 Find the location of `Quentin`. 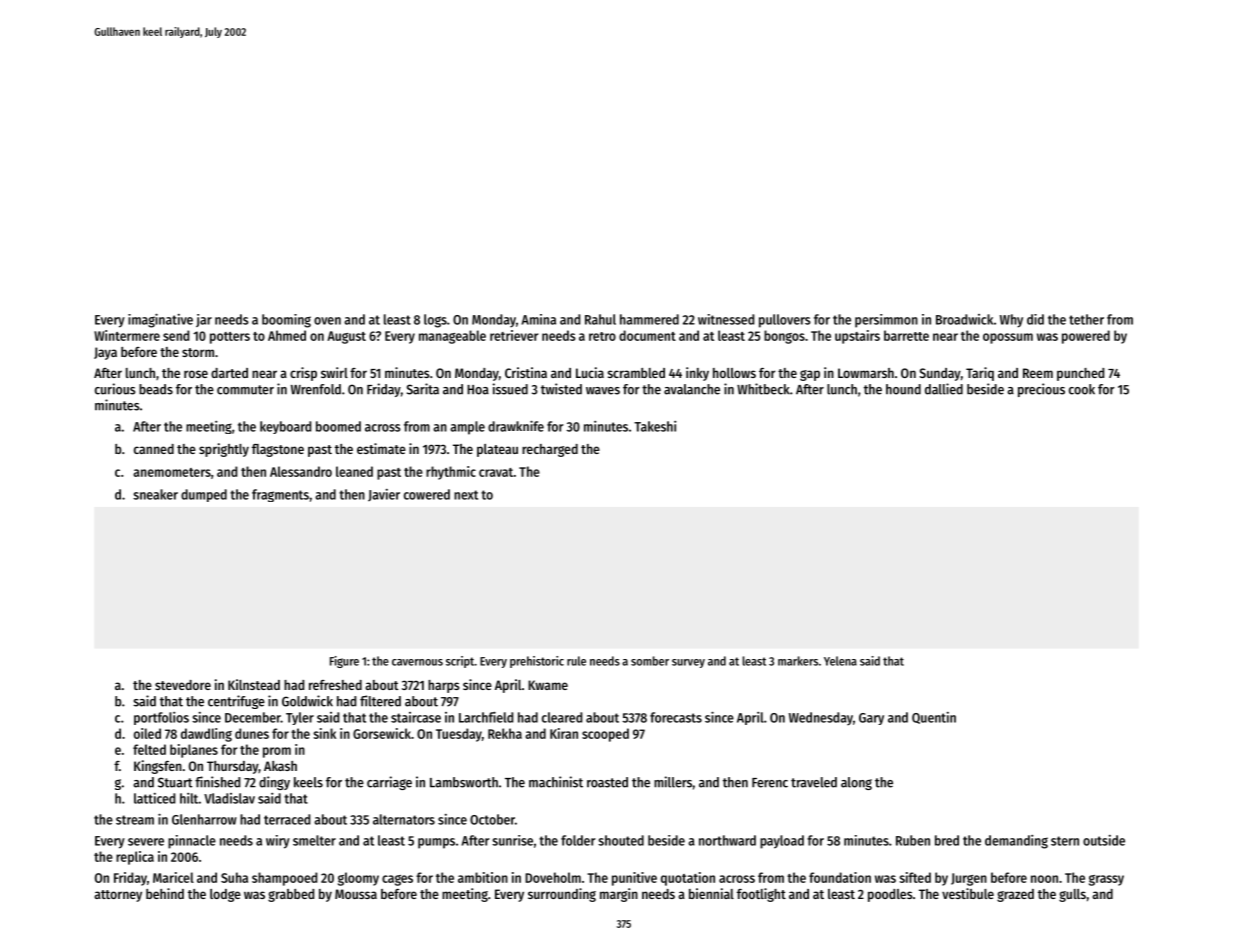

Quentin is located at coordinates (934, 718).
